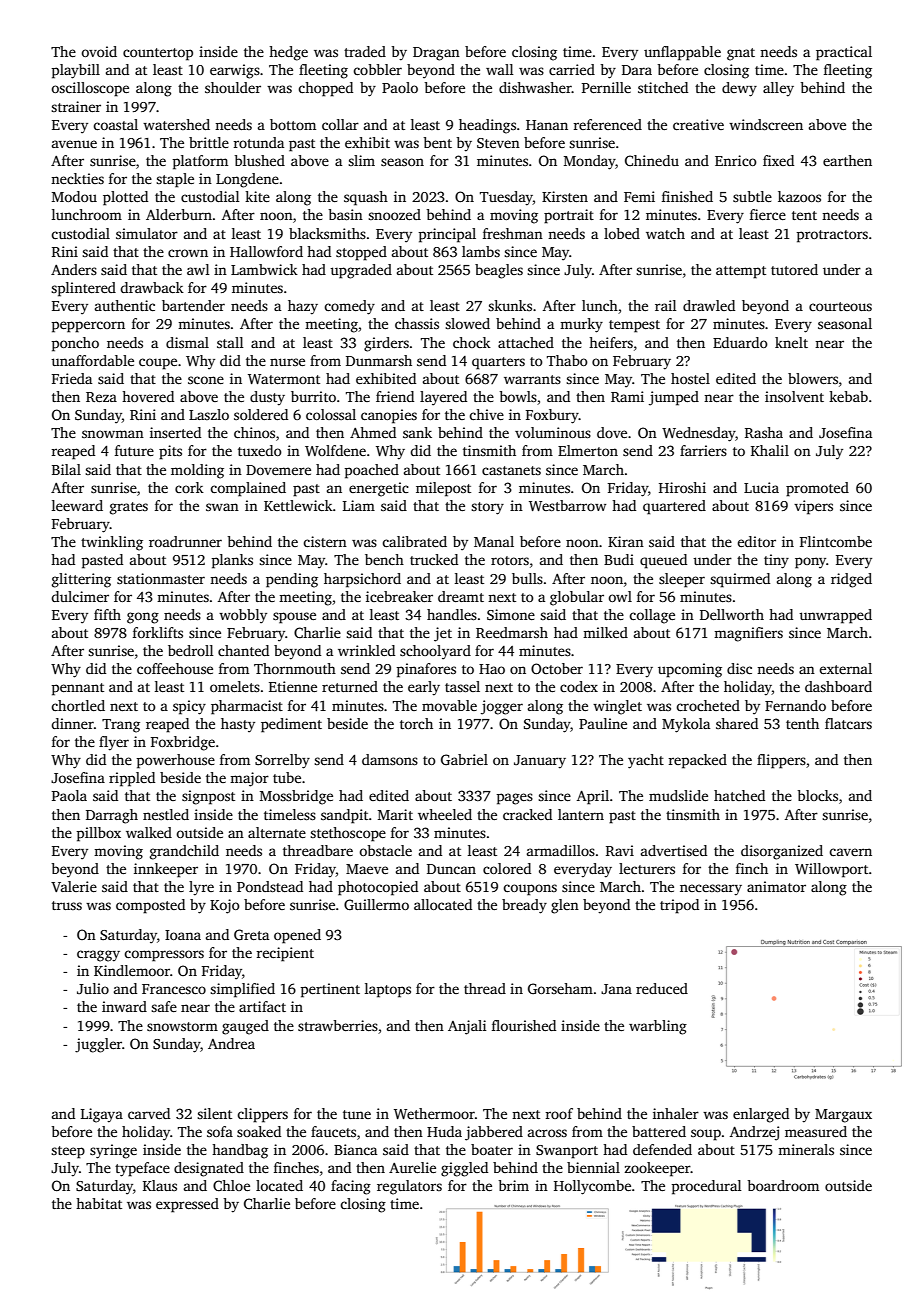 This document has height=1308, width=924. I want to click on neckties, so click(77, 178).
